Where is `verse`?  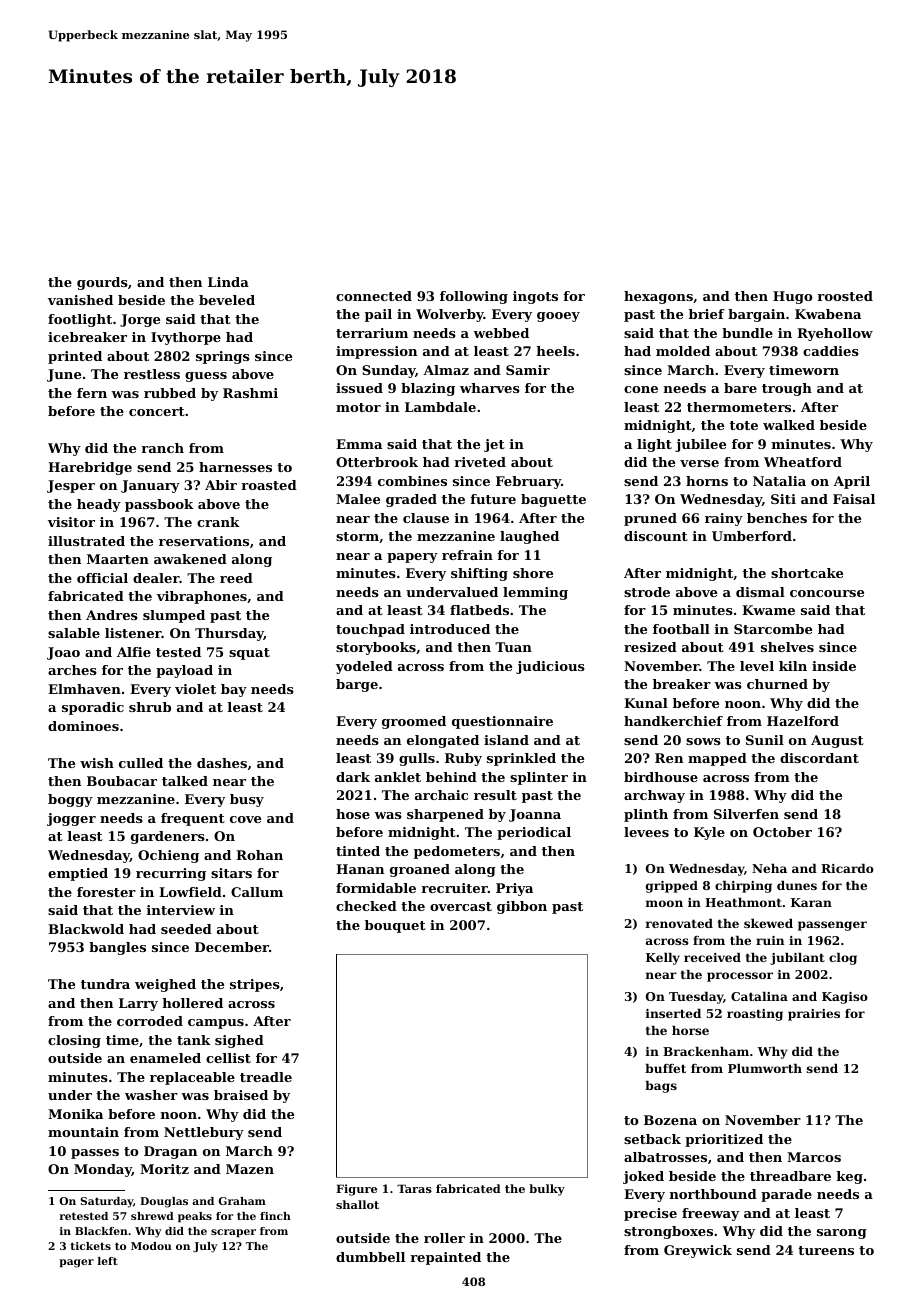
verse is located at coordinates (699, 463).
